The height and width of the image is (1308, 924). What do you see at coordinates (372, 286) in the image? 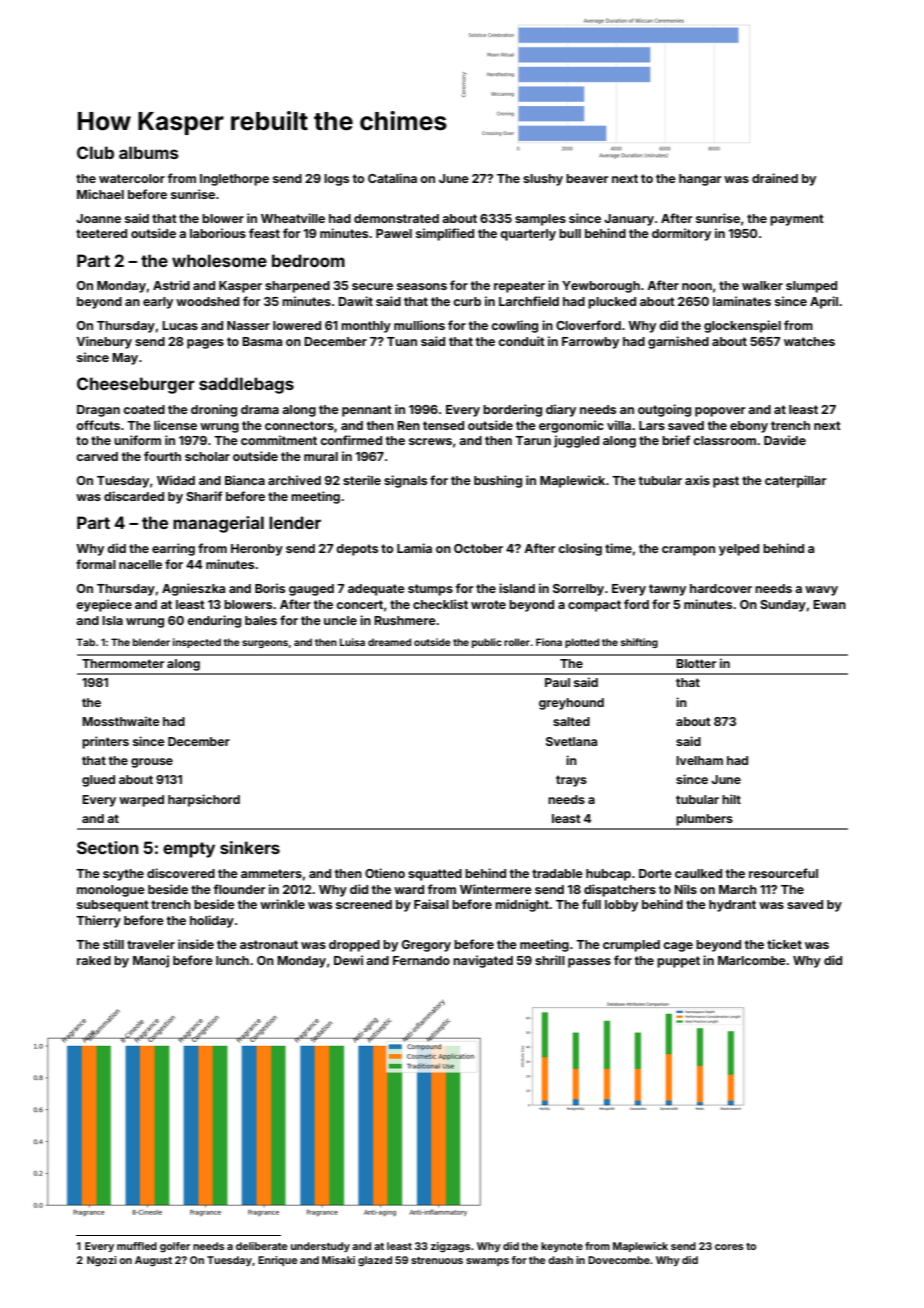
I see `secure` at bounding box center [372, 286].
